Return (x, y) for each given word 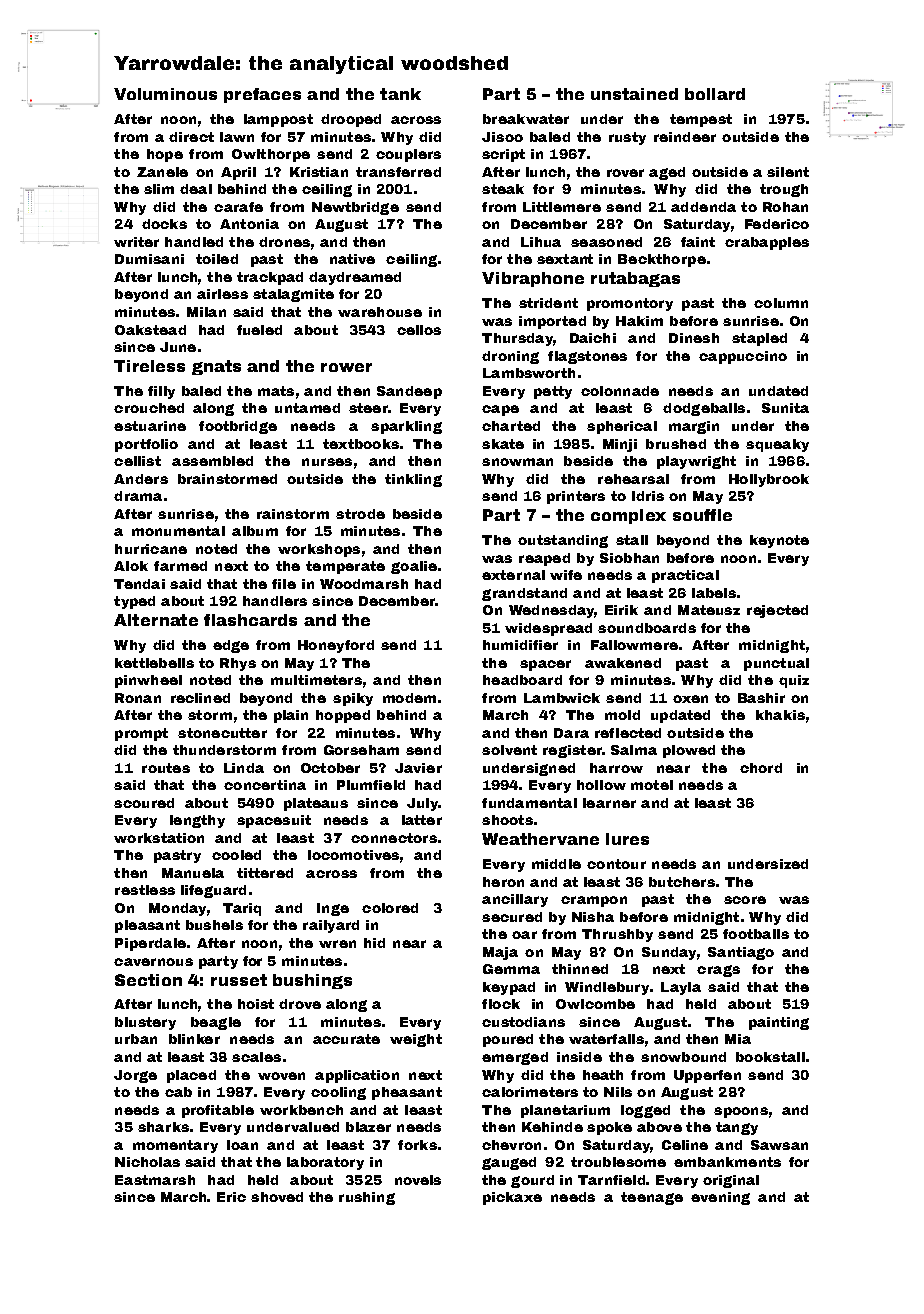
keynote (779, 541)
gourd (532, 1181)
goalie (414, 567)
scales (256, 1057)
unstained (634, 94)
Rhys (238, 664)
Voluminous (165, 94)
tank (400, 94)
